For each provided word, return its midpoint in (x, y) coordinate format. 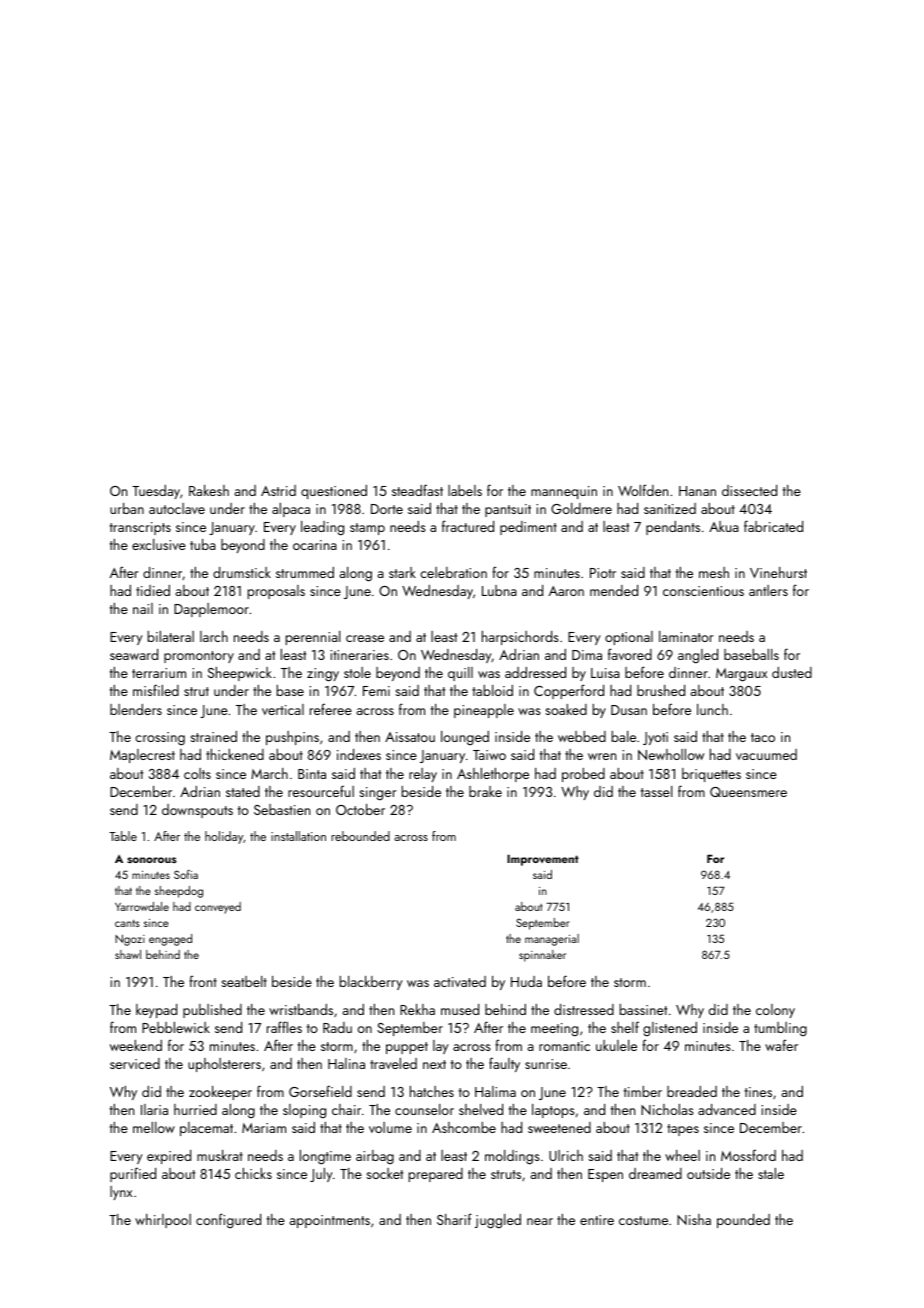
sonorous (152, 860)
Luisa (605, 673)
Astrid (278, 490)
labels (465, 490)
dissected (749, 490)
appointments (330, 1221)
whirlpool (163, 1221)
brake (485, 791)
